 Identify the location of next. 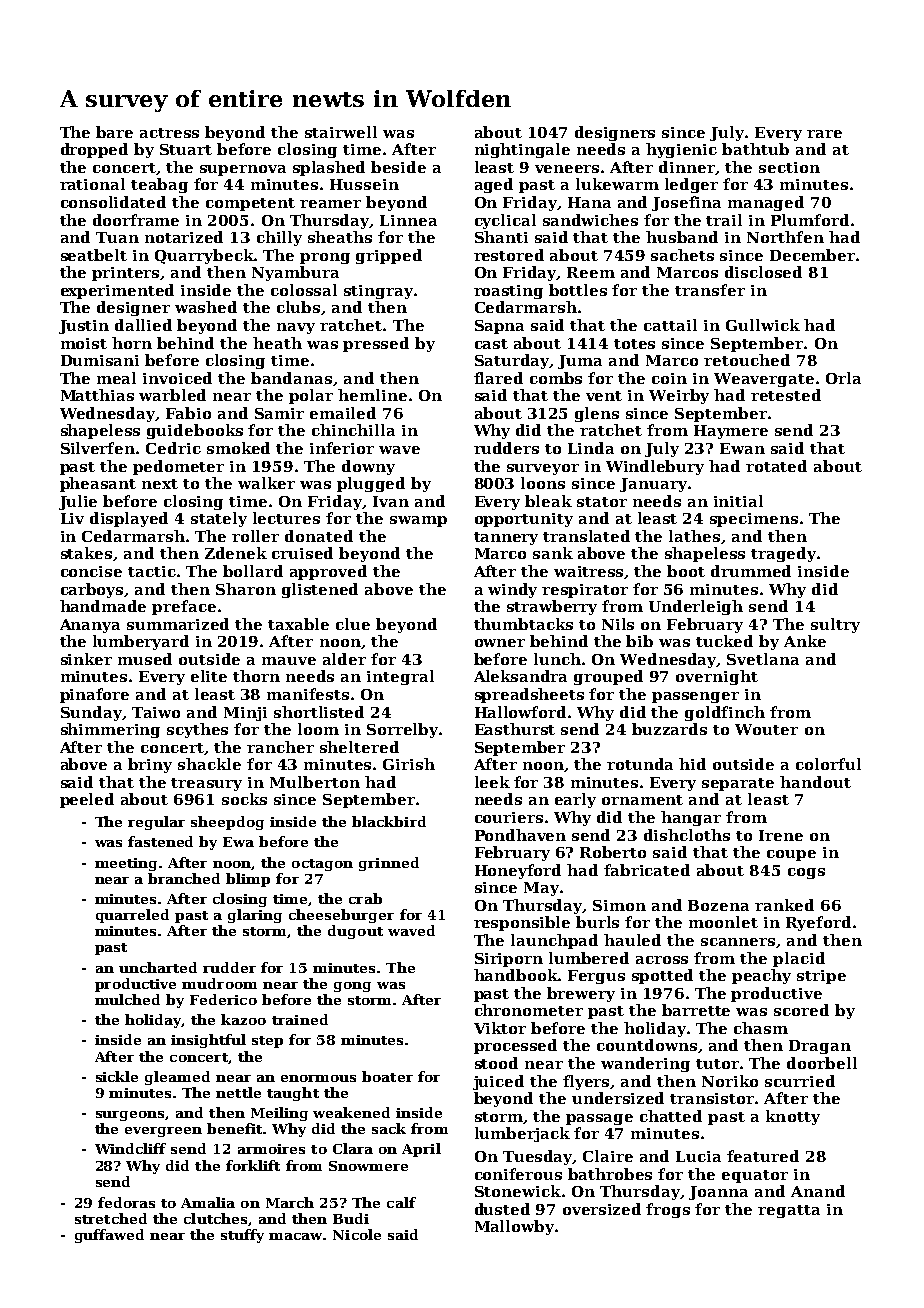
(160, 484).
